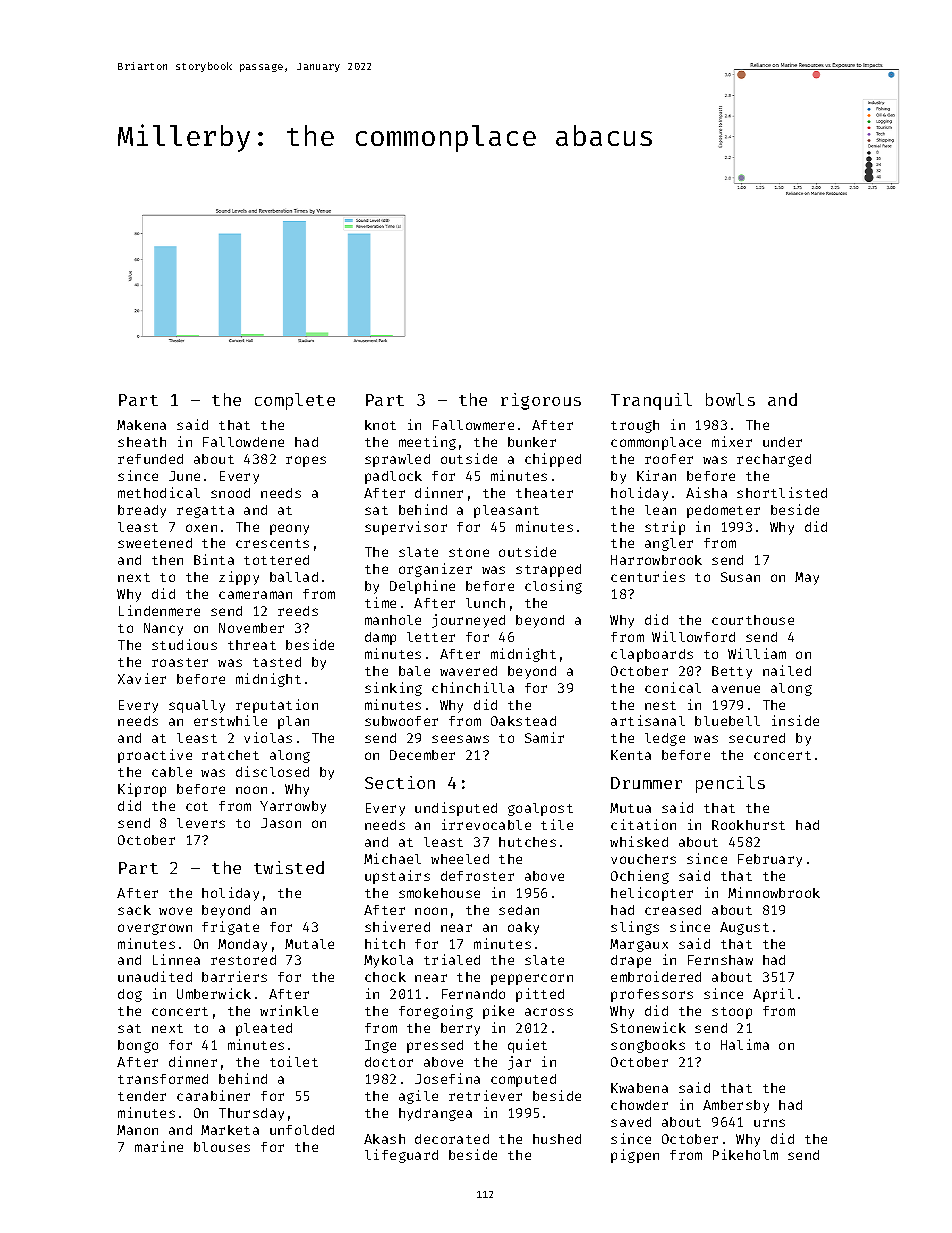 The width and height of the screenshot is (952, 1233). Describe the element at coordinates (163, 1079) in the screenshot. I see `transformed` at that location.
